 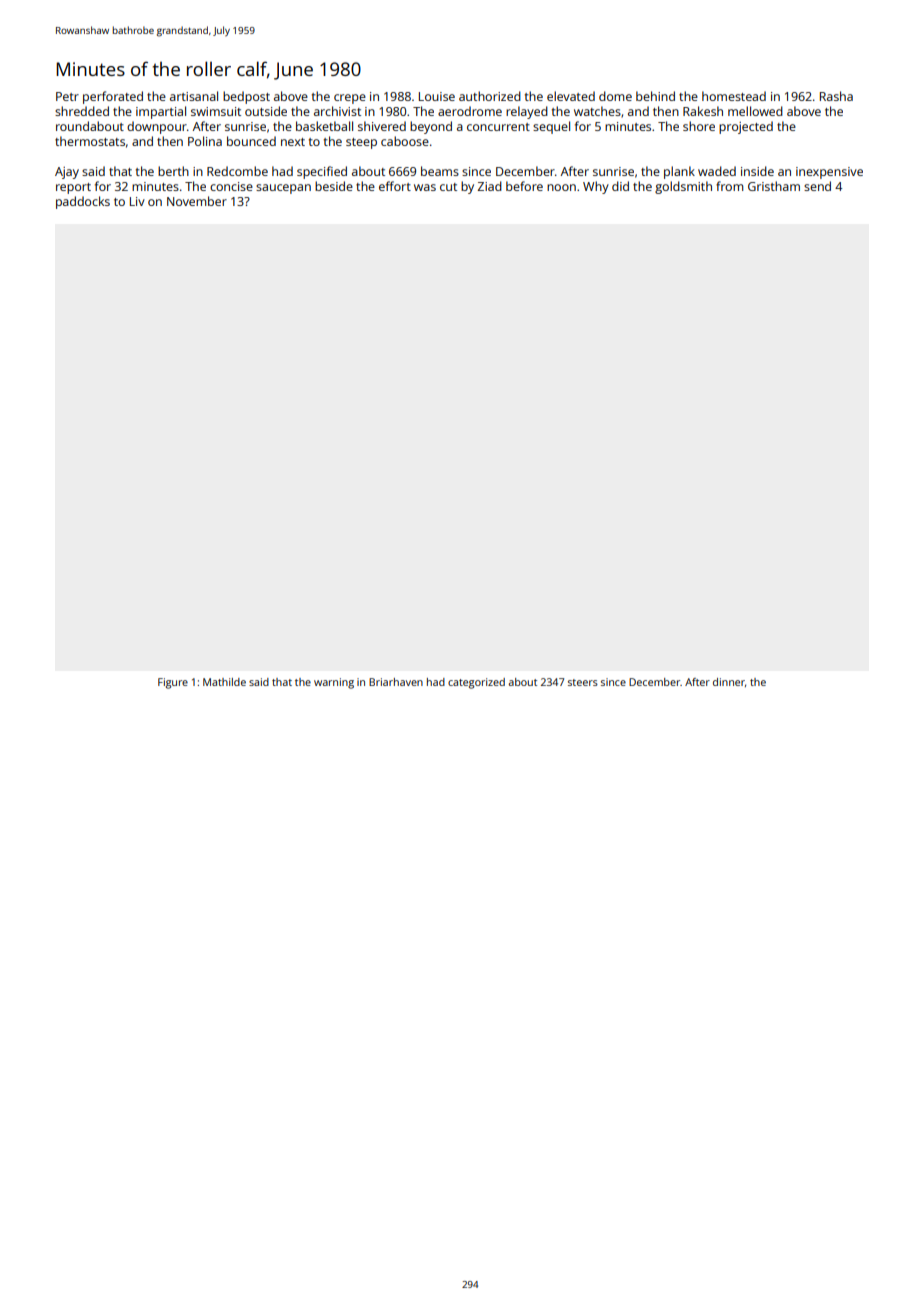 What do you see at coordinates (774, 186) in the document?
I see `Gristham` at bounding box center [774, 186].
